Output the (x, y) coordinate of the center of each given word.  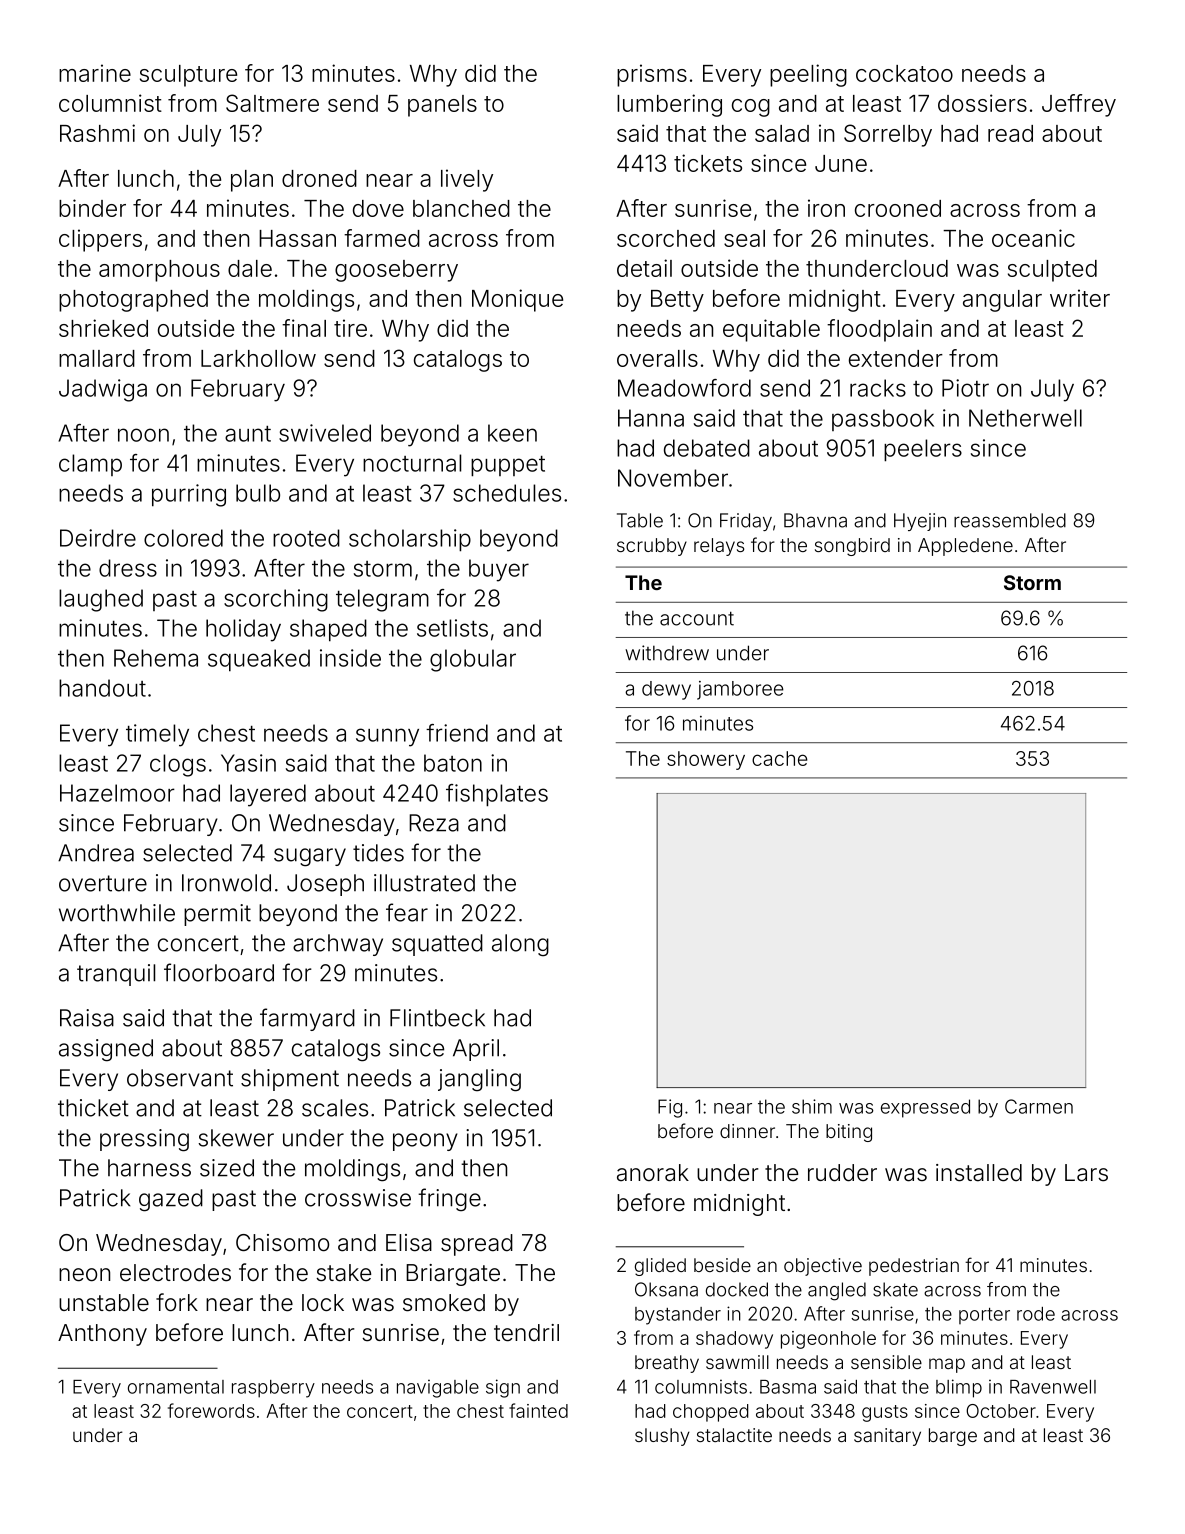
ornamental (176, 1387)
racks (878, 388)
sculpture (188, 76)
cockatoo (904, 73)
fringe (449, 1199)
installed (979, 1173)
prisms (652, 75)
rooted (306, 538)
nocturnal (412, 463)
